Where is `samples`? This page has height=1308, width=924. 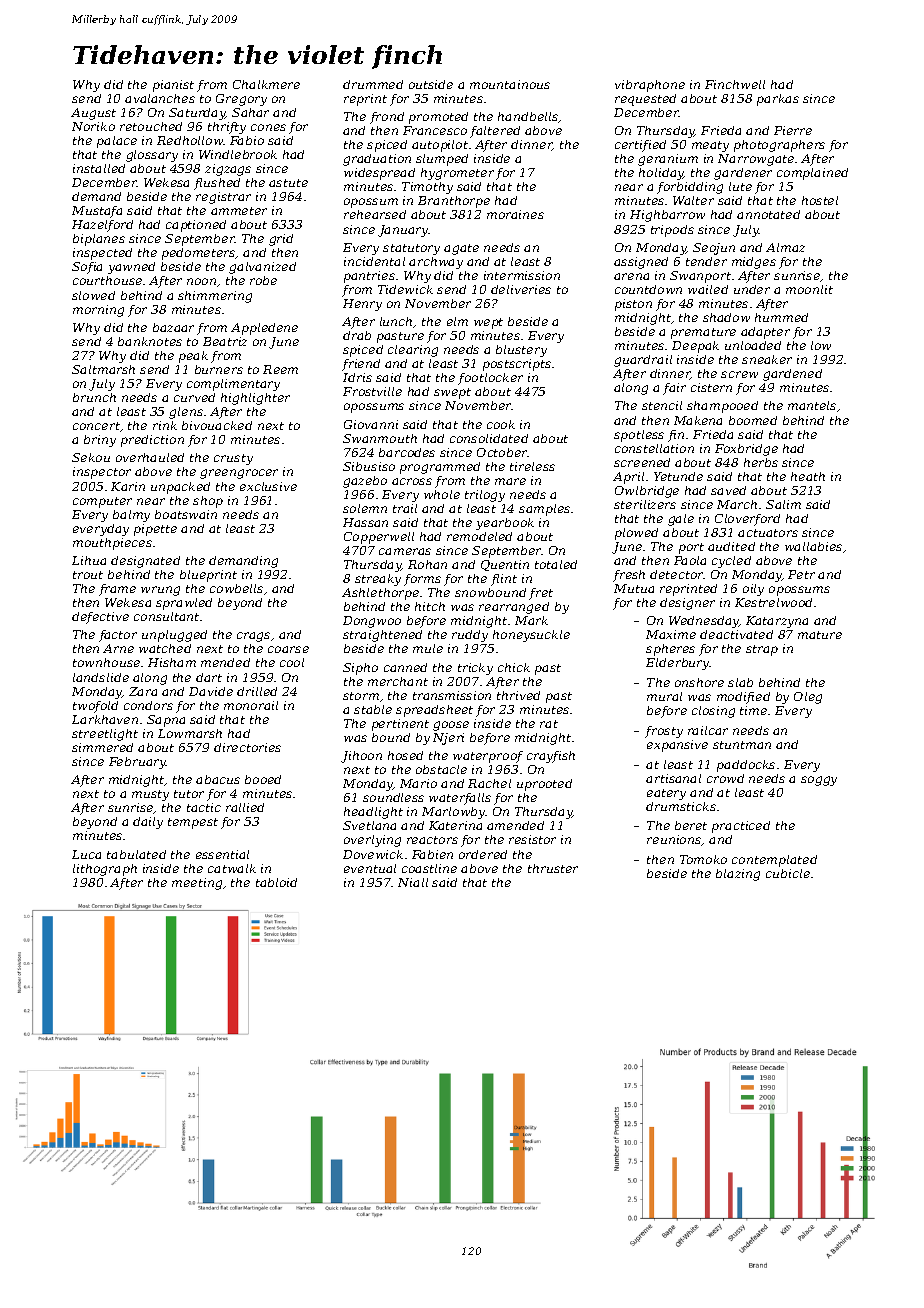
samples is located at coordinates (544, 510).
